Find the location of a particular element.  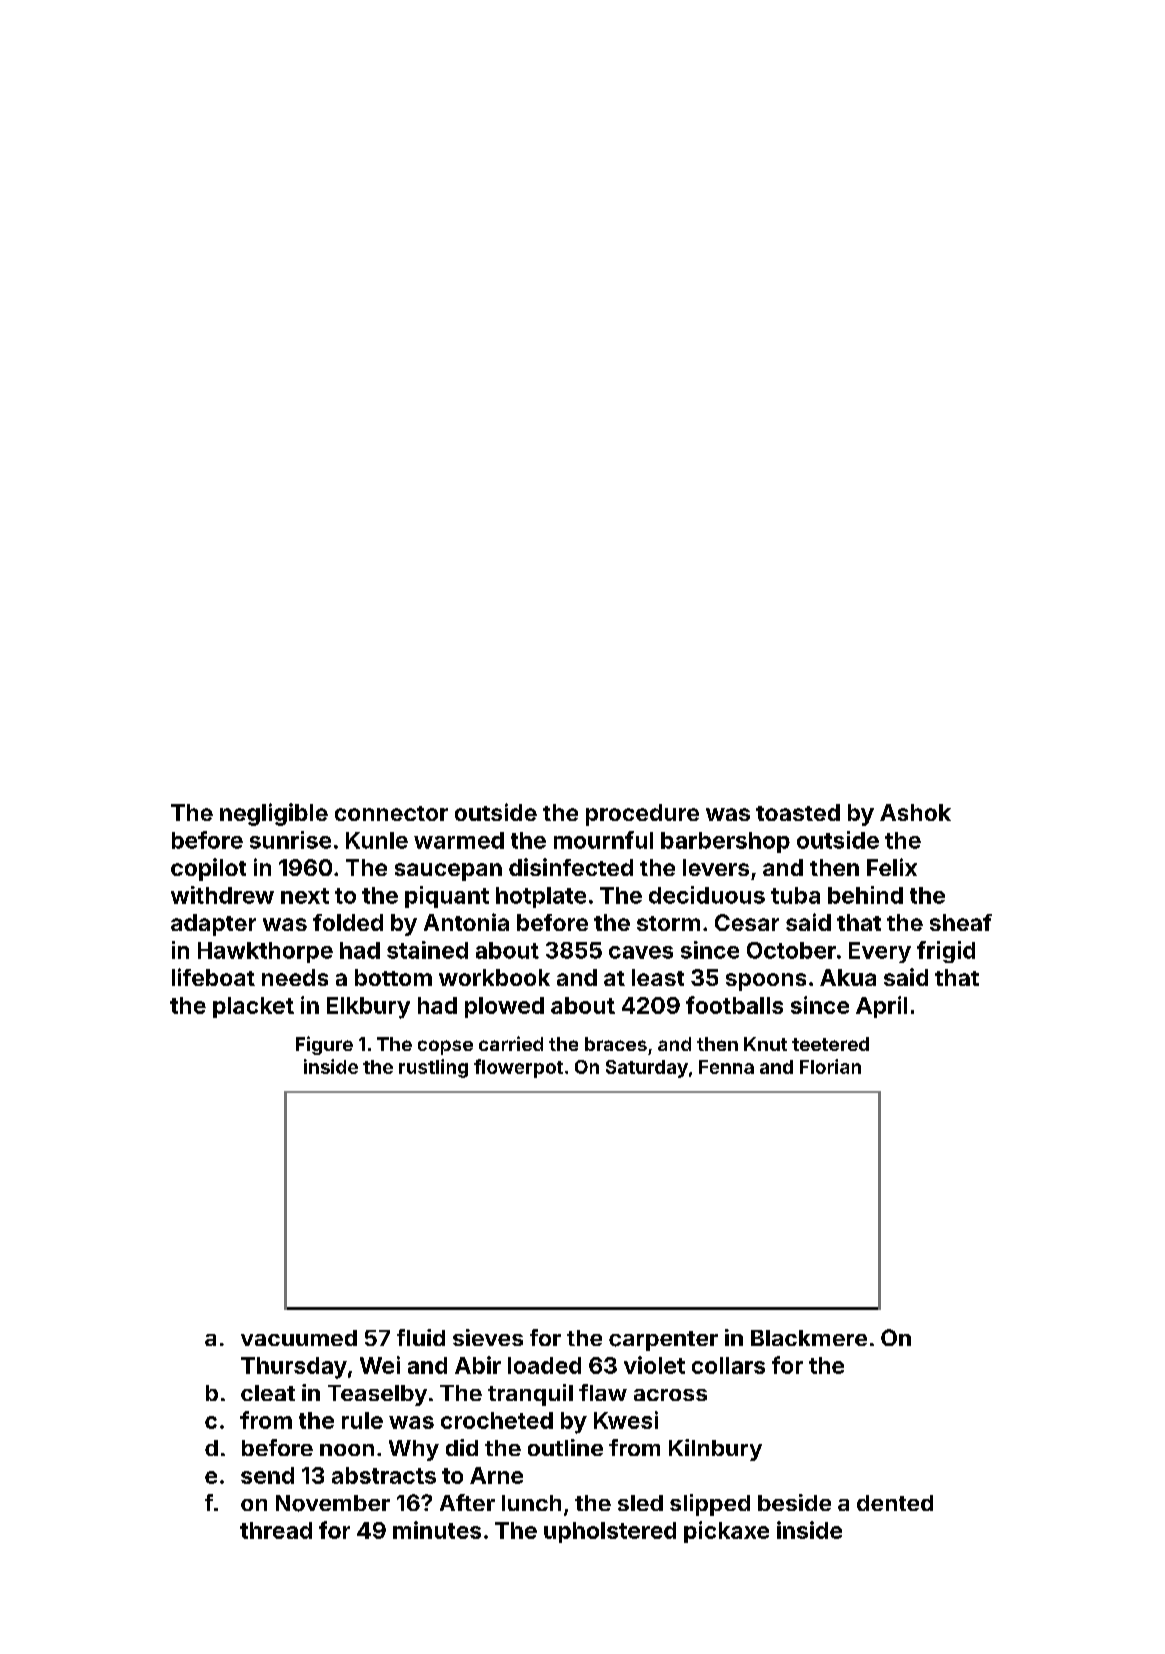

Ashok is located at coordinates (915, 812).
